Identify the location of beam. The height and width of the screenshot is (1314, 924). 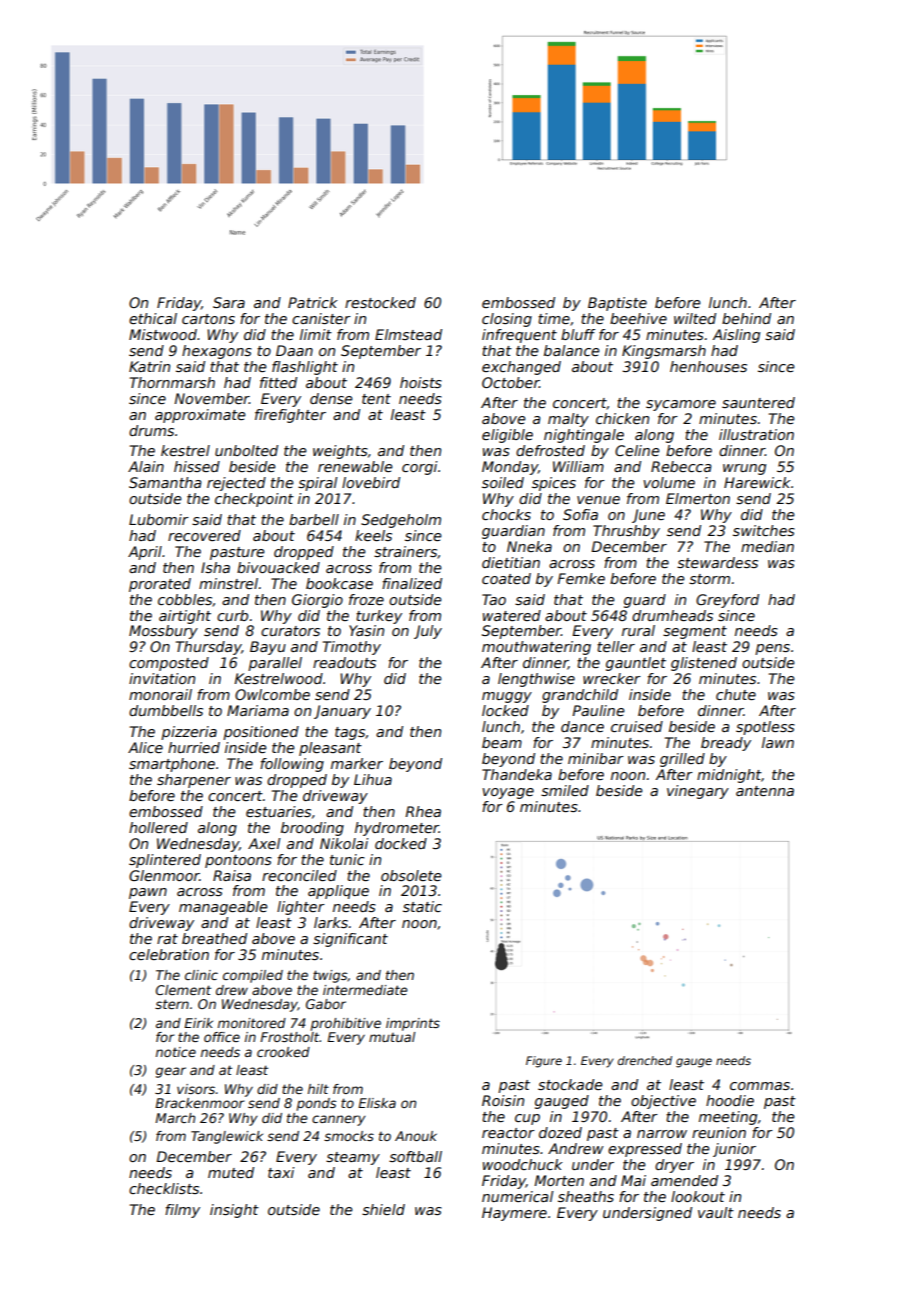
(502, 742).
